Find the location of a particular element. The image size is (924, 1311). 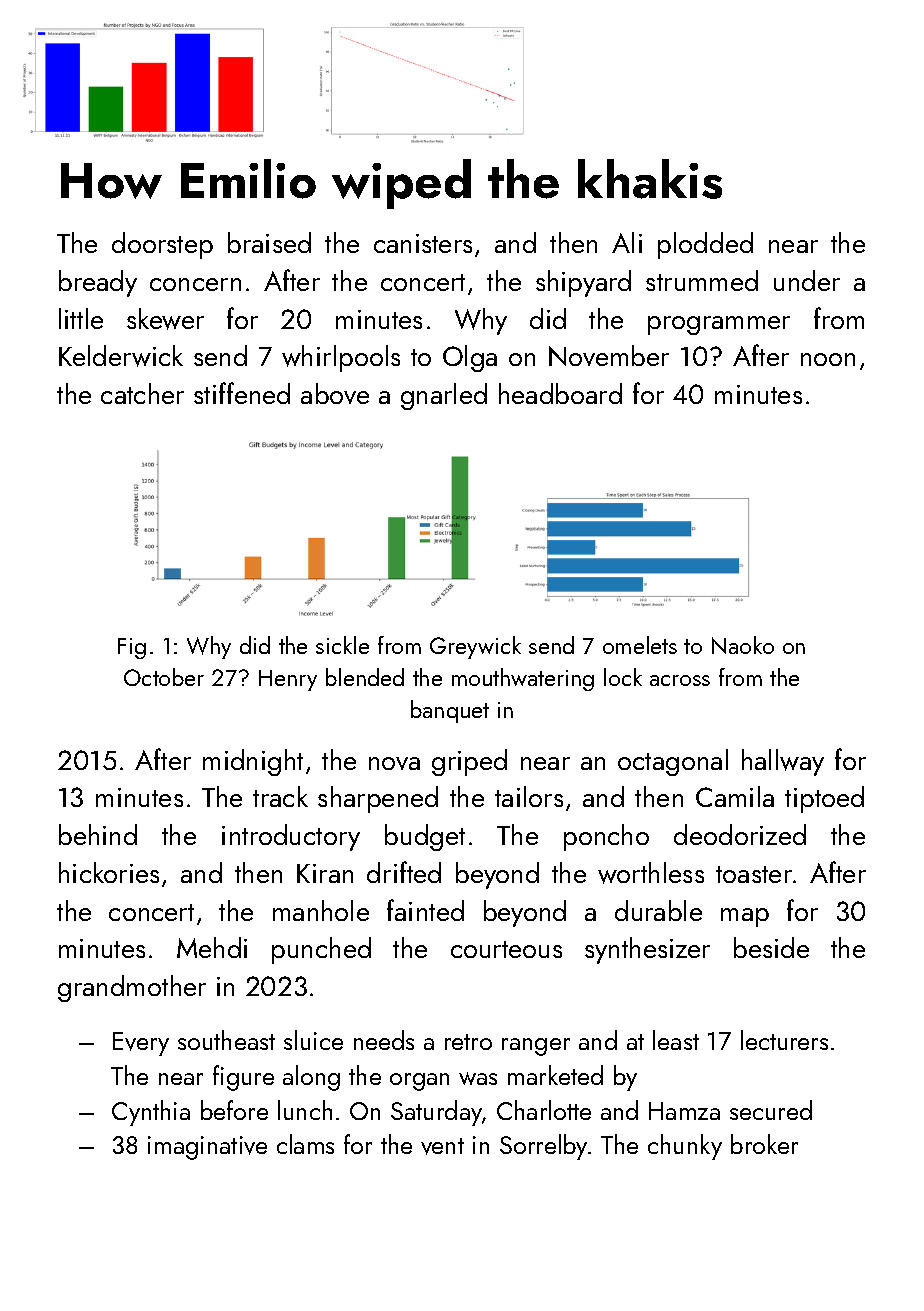

punched is located at coordinates (321, 950).
